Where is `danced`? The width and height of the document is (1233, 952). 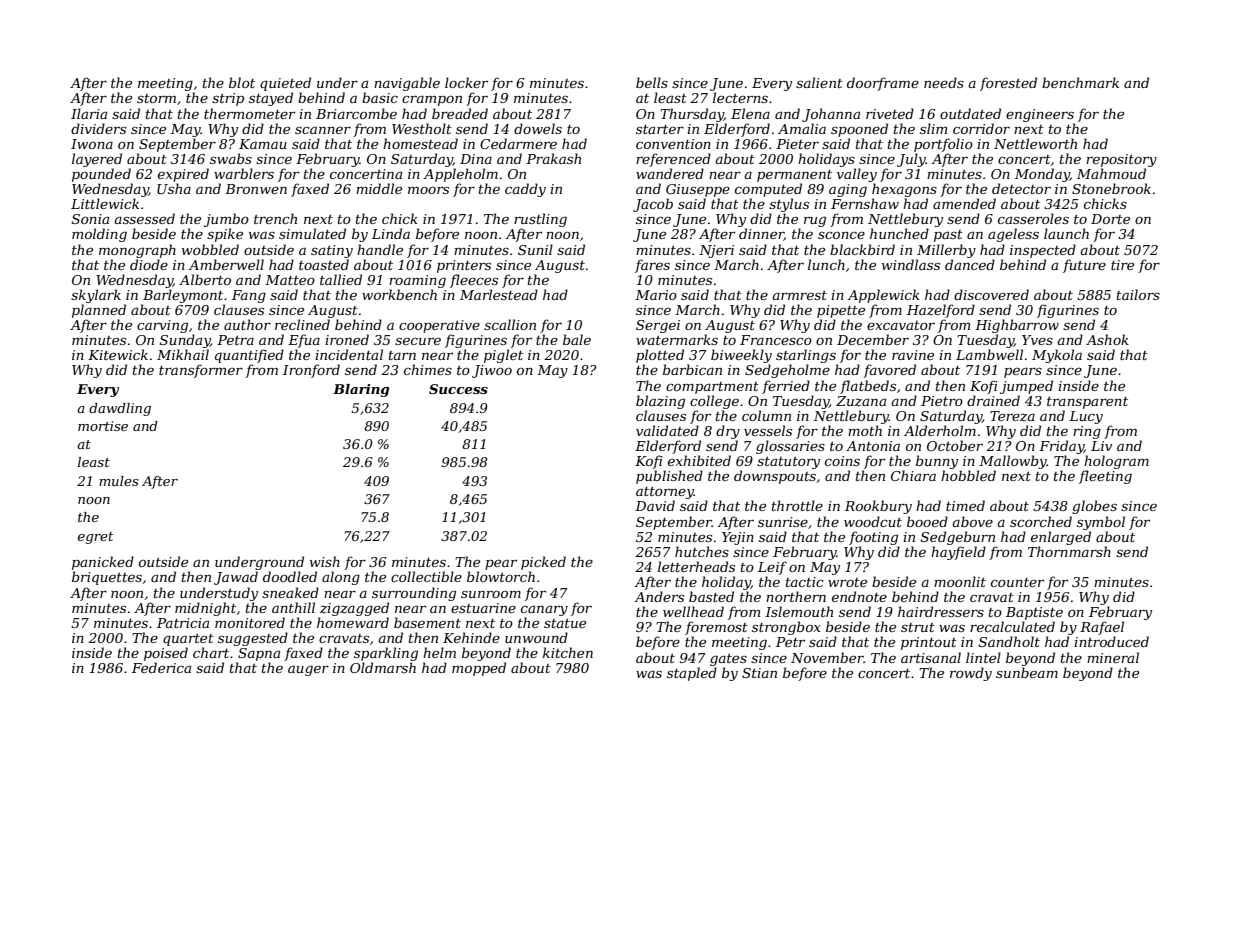
danced is located at coordinates (970, 264).
